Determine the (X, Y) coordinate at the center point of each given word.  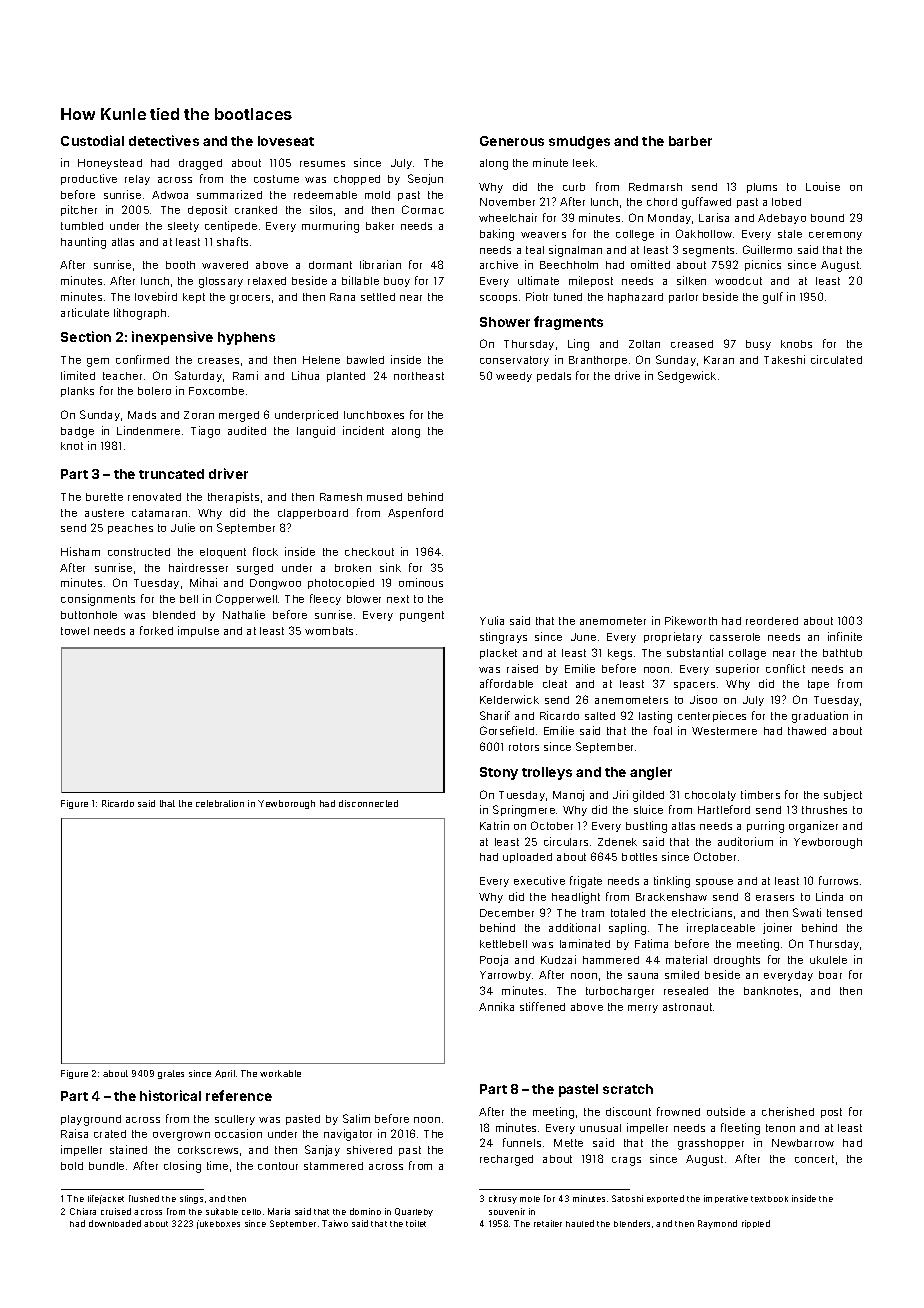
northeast (419, 376)
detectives (164, 140)
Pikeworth (691, 620)
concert (814, 1159)
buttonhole (89, 615)
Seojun (425, 179)
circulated (836, 359)
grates (171, 1074)
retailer (548, 1223)
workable (280, 1073)
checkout (369, 552)
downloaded (115, 1223)
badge (77, 432)
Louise (823, 186)
